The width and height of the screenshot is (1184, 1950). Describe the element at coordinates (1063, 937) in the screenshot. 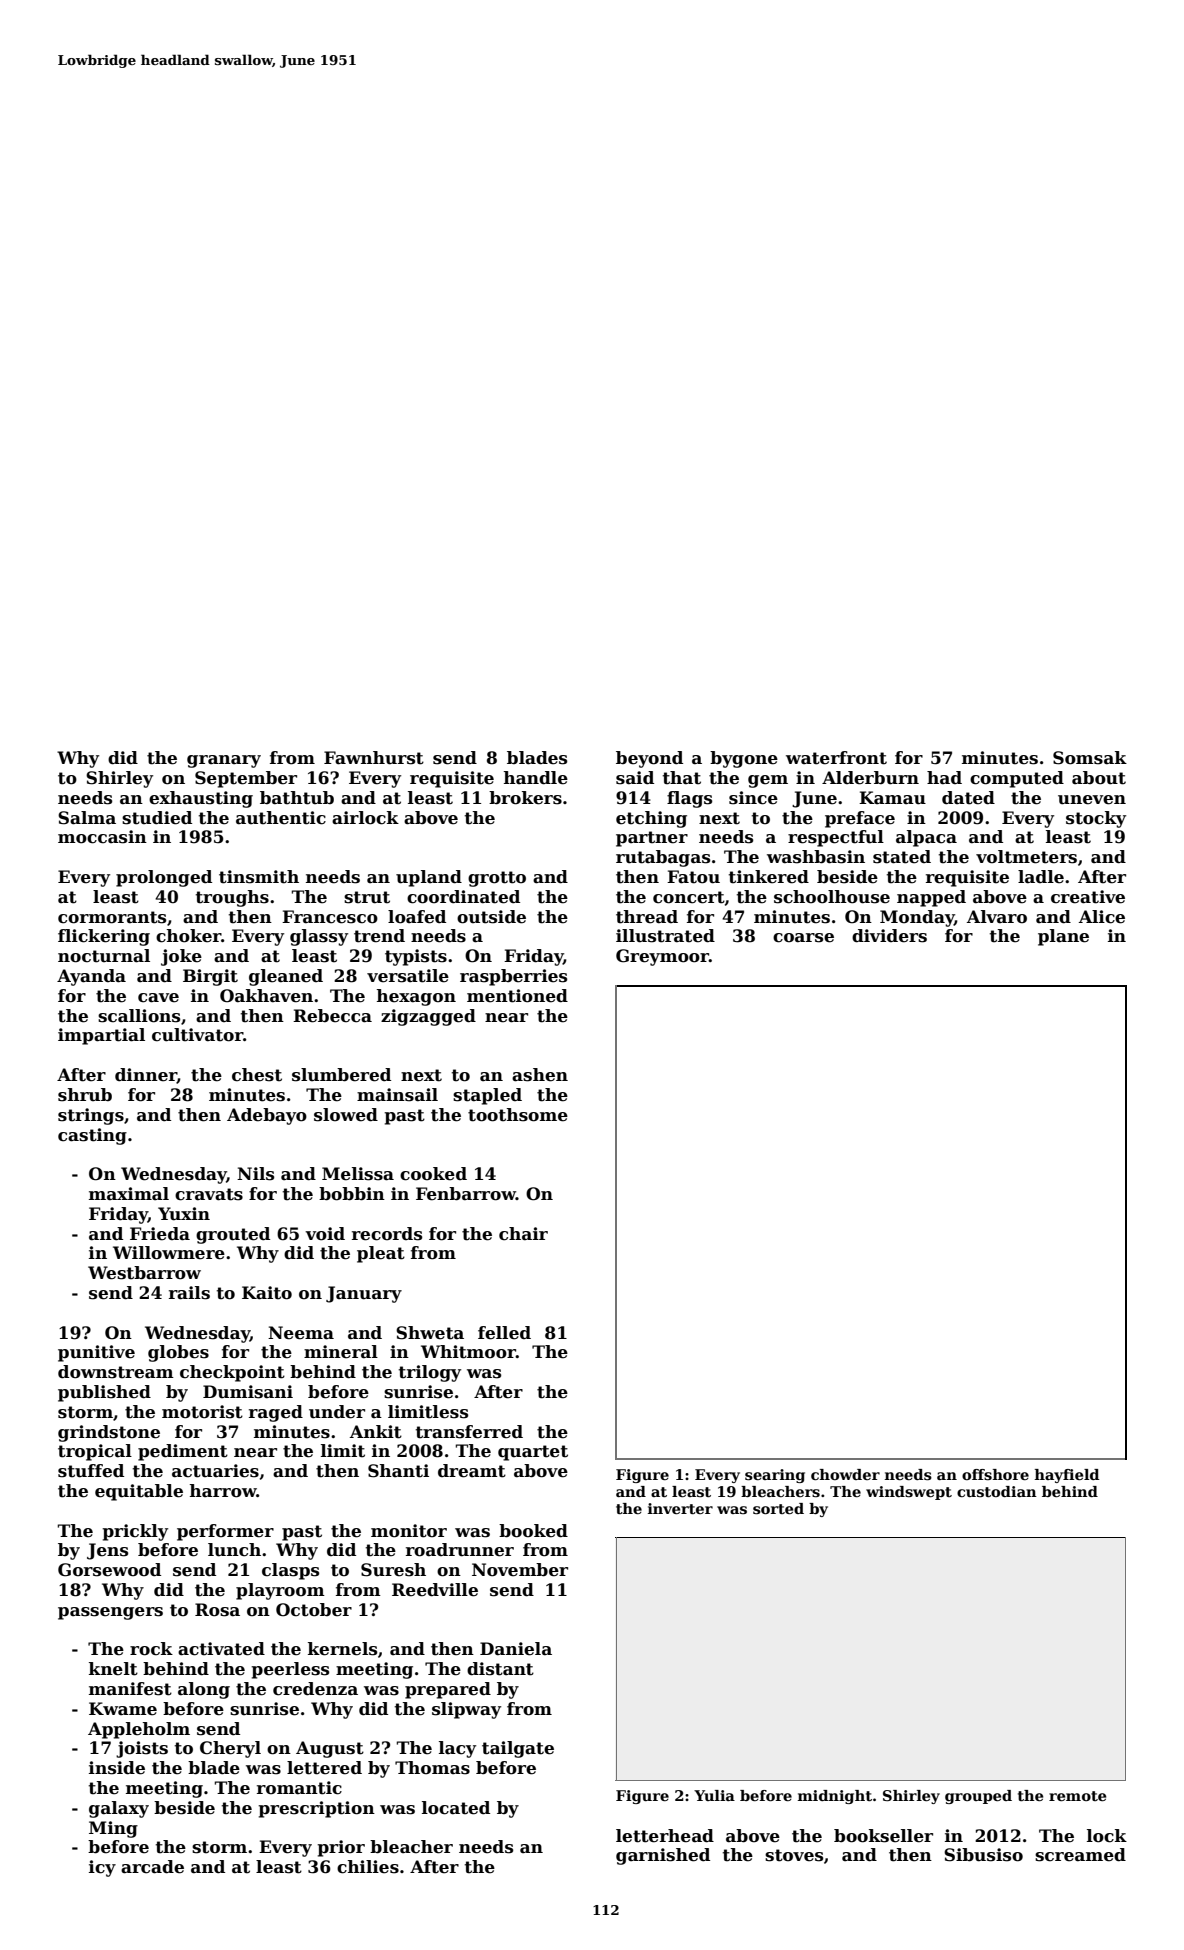

I see `plane` at that location.
